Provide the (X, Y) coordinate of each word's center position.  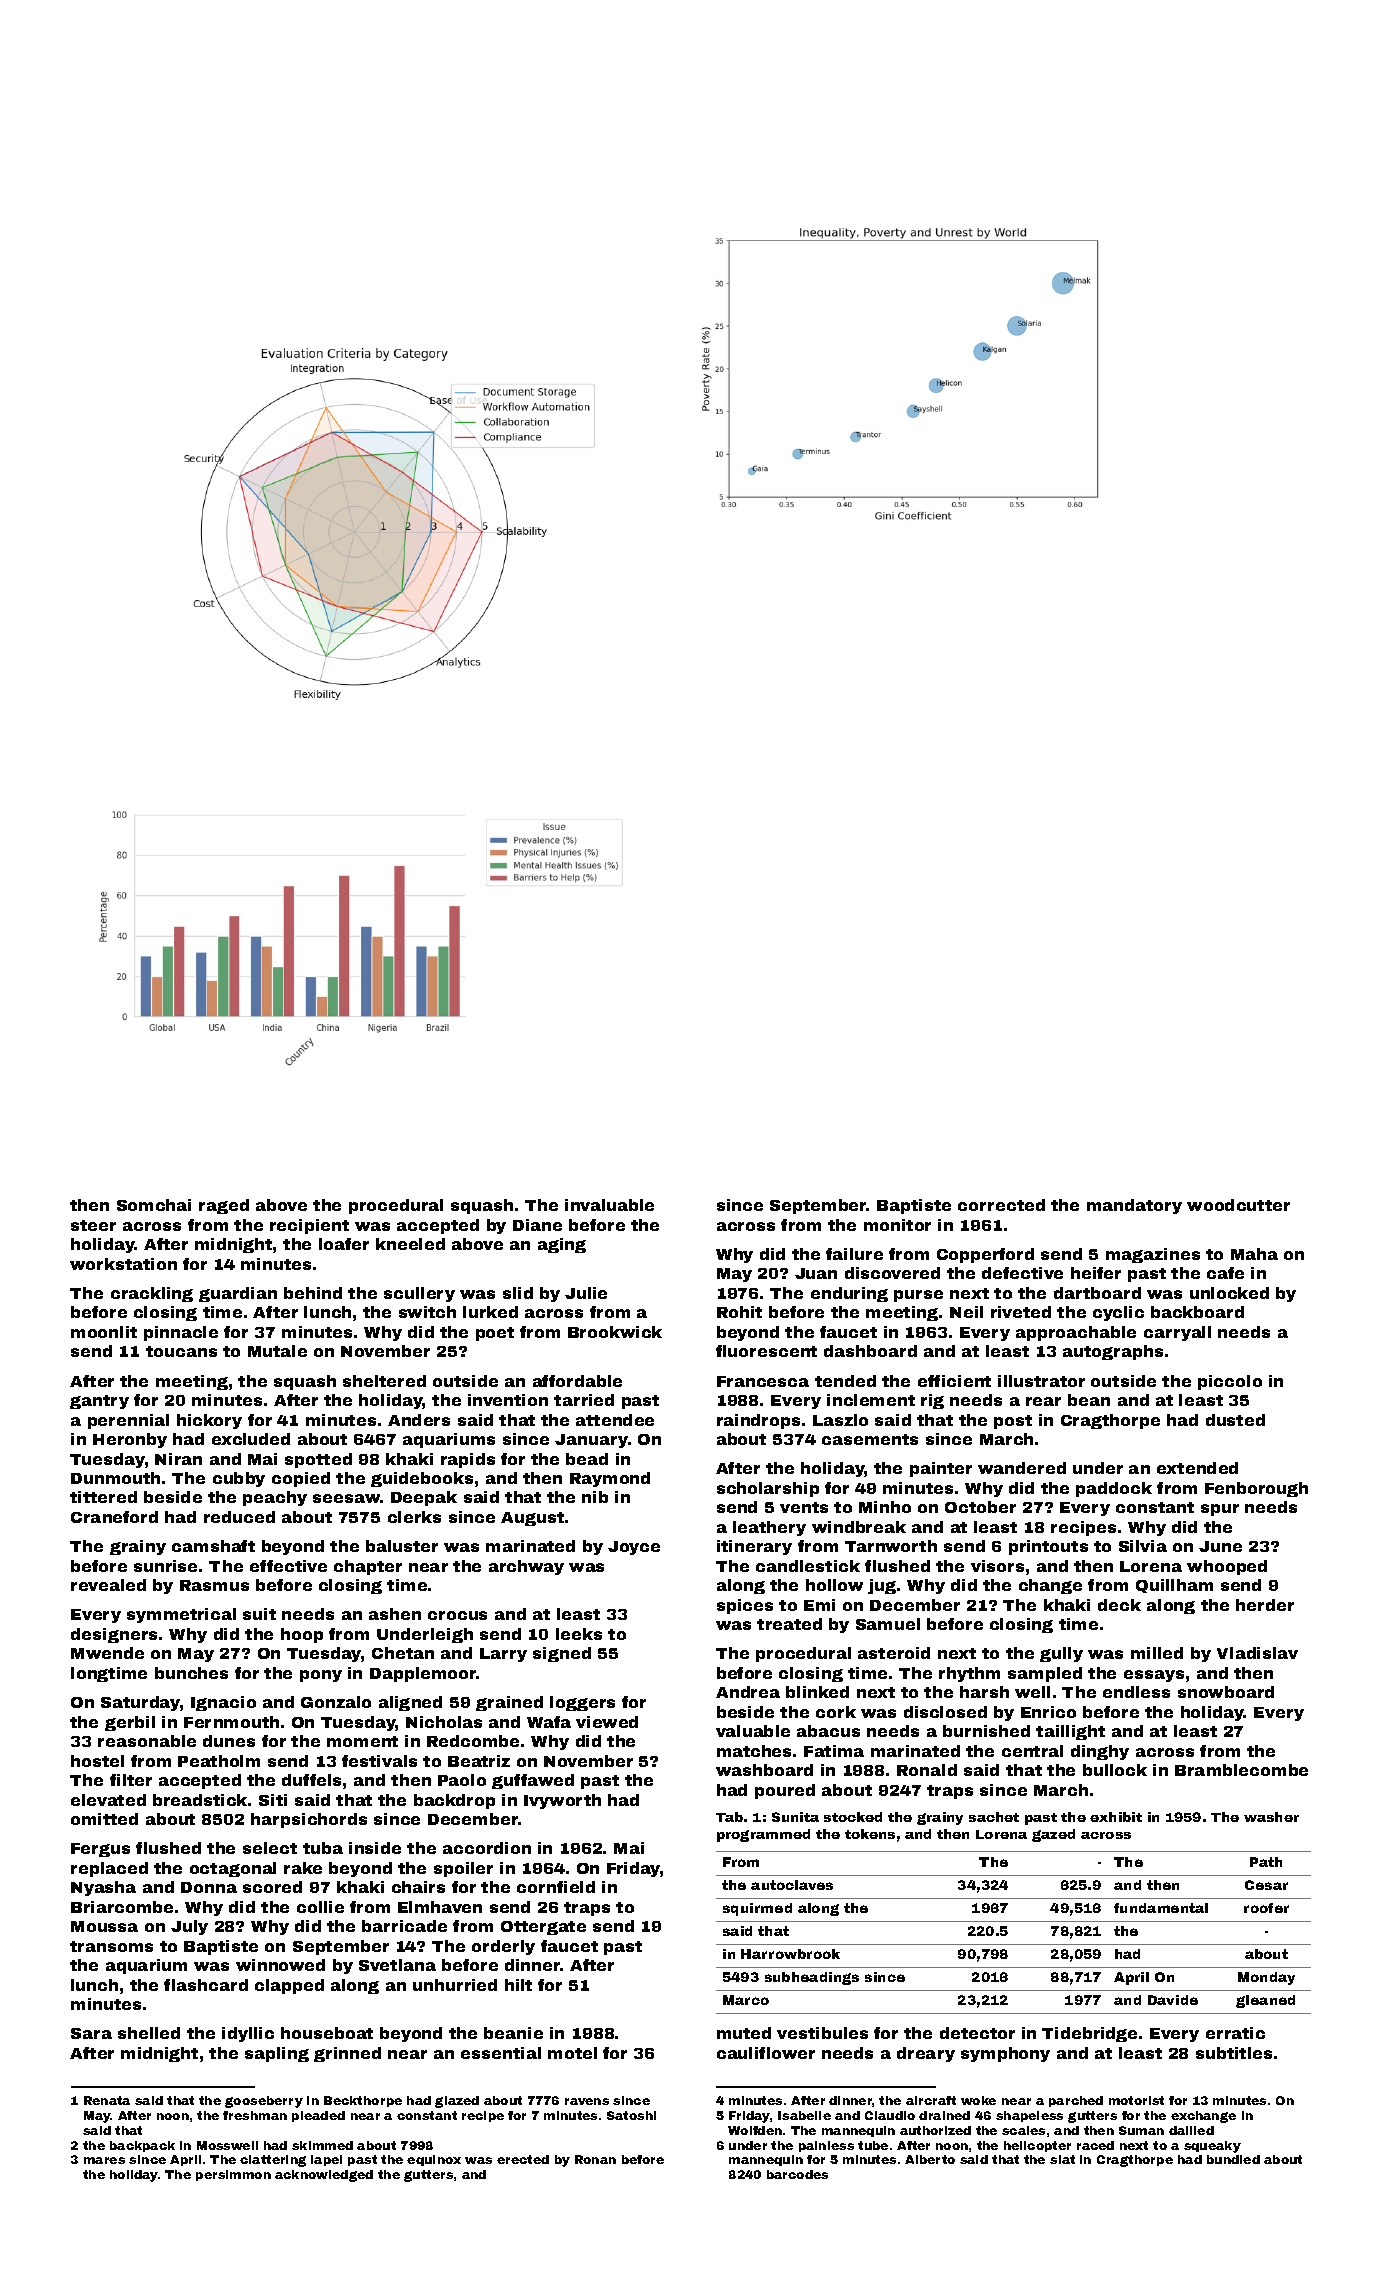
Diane (537, 1225)
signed (562, 1654)
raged (224, 1206)
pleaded (318, 2116)
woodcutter (1238, 1205)
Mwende (107, 1653)
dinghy (1100, 1752)
